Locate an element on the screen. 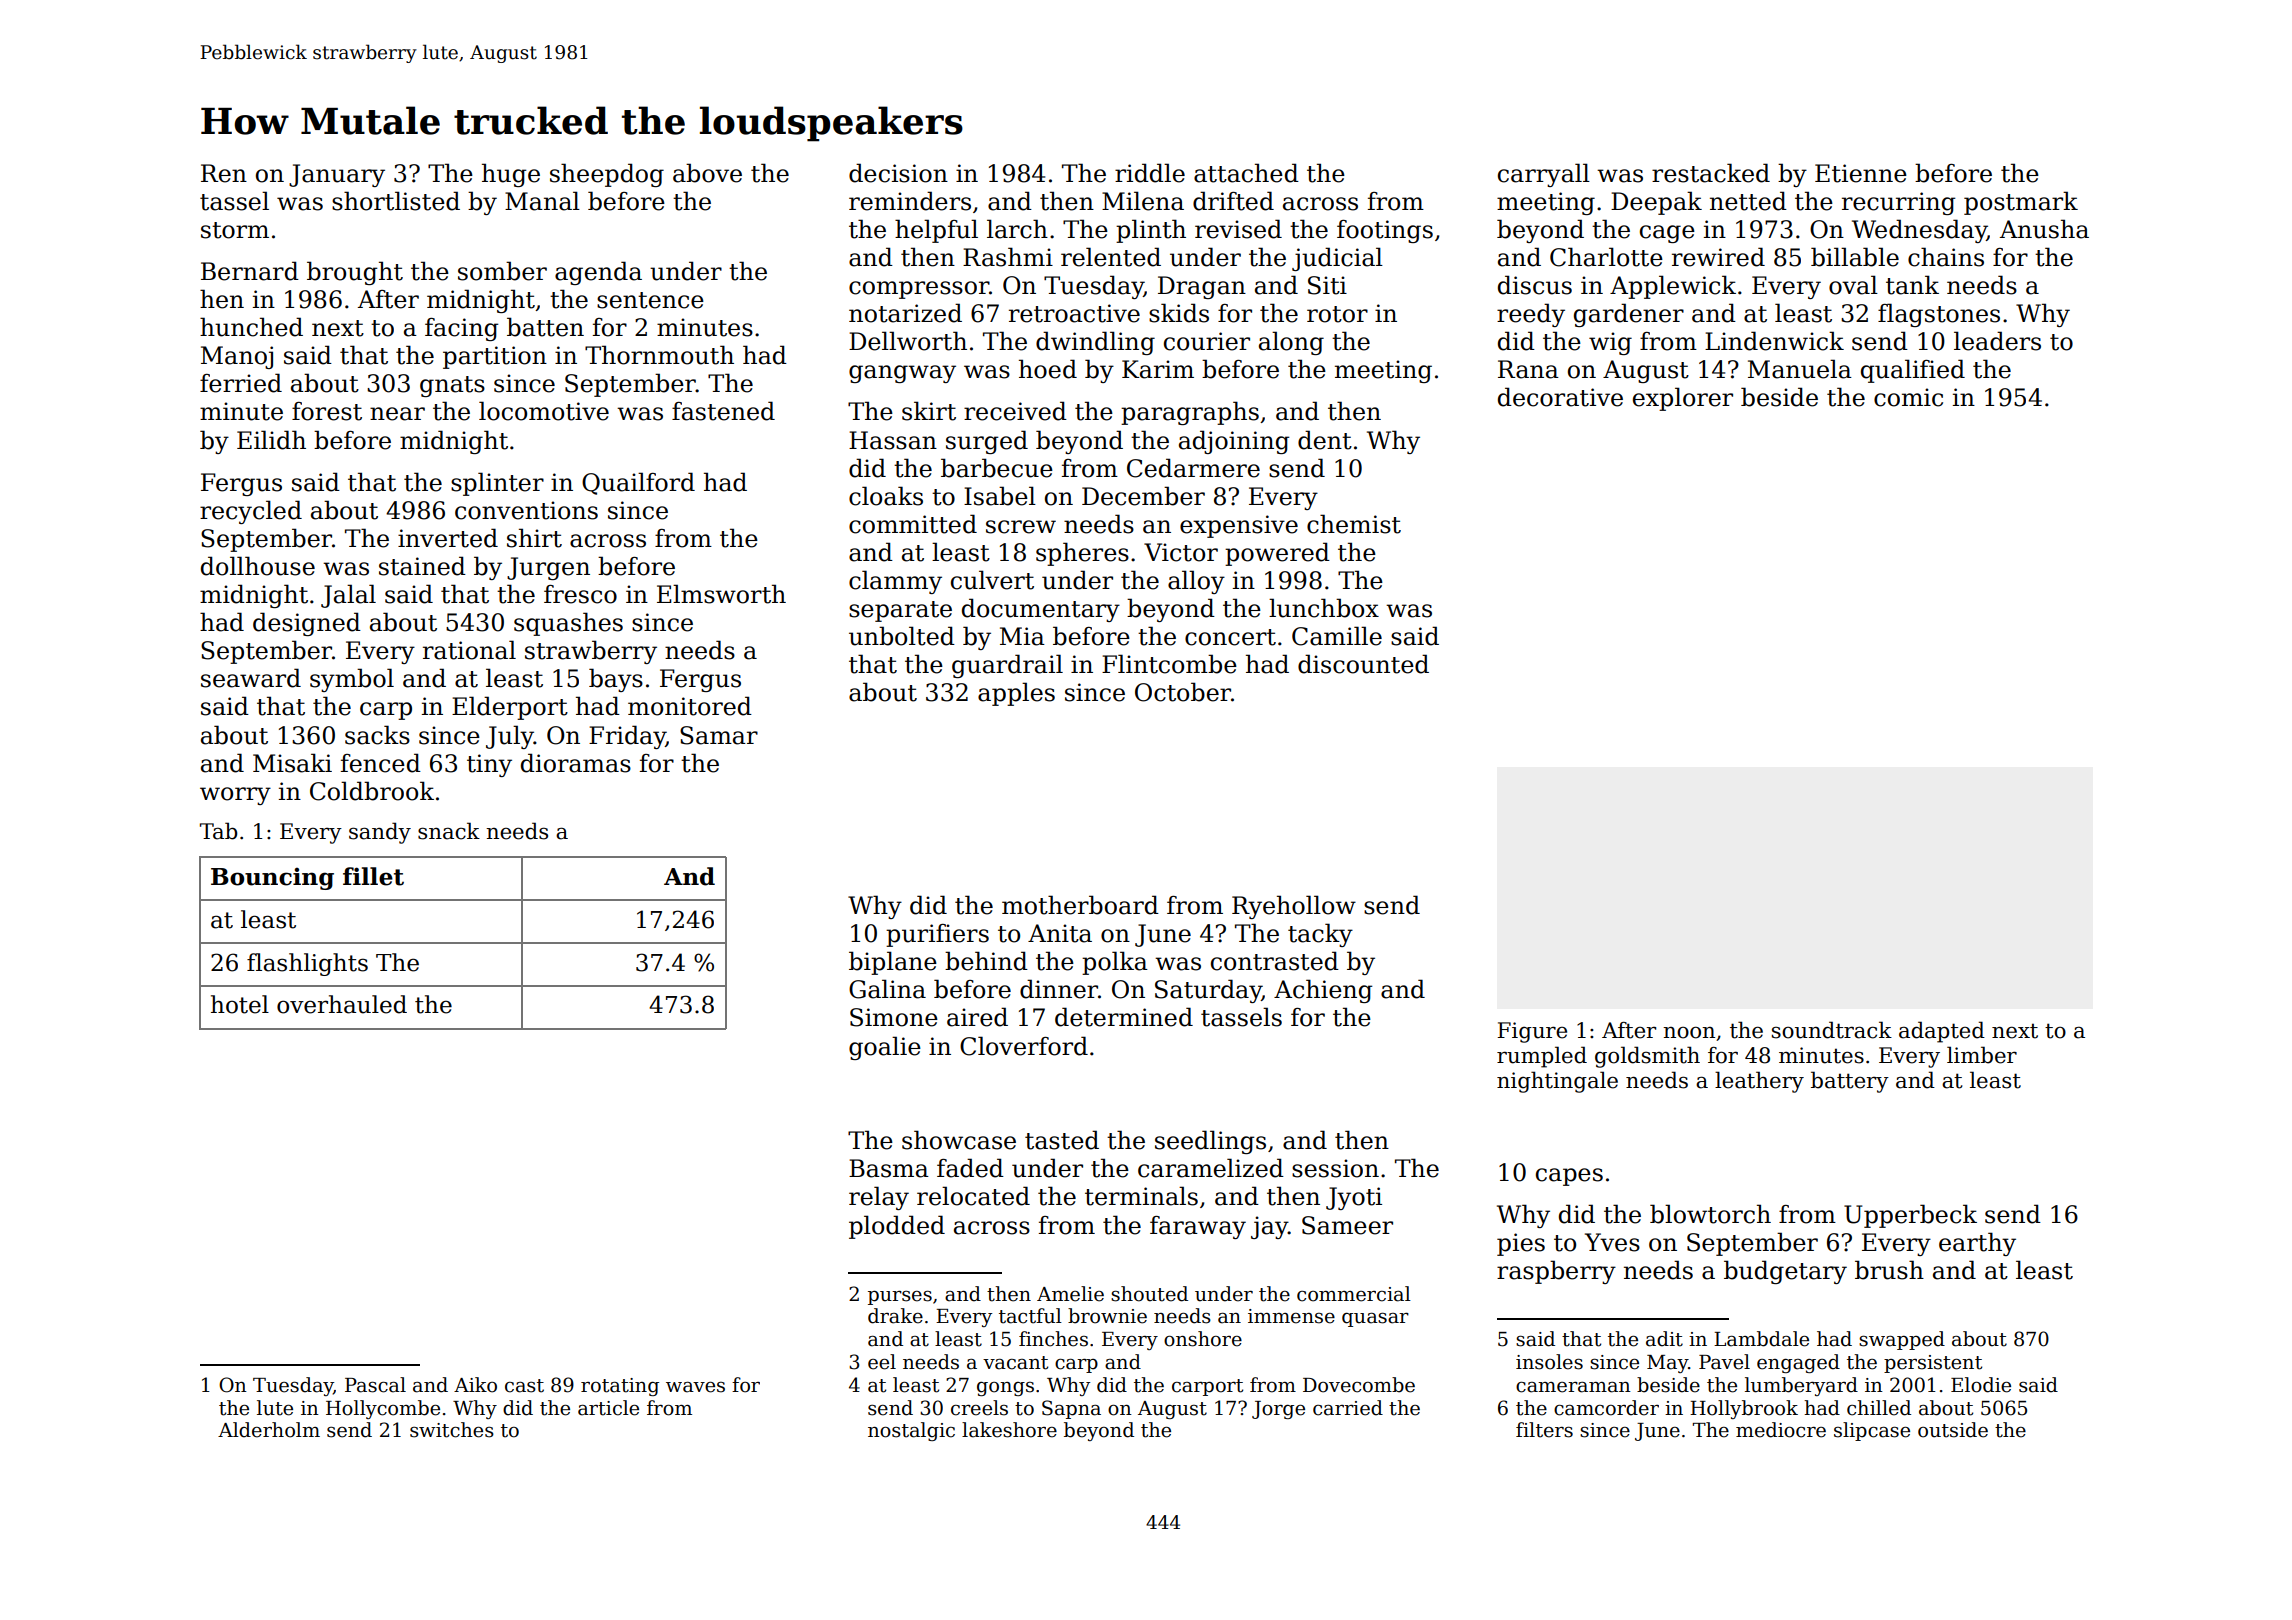 This screenshot has height=1620, width=2292. nostalgic is located at coordinates (911, 1431).
